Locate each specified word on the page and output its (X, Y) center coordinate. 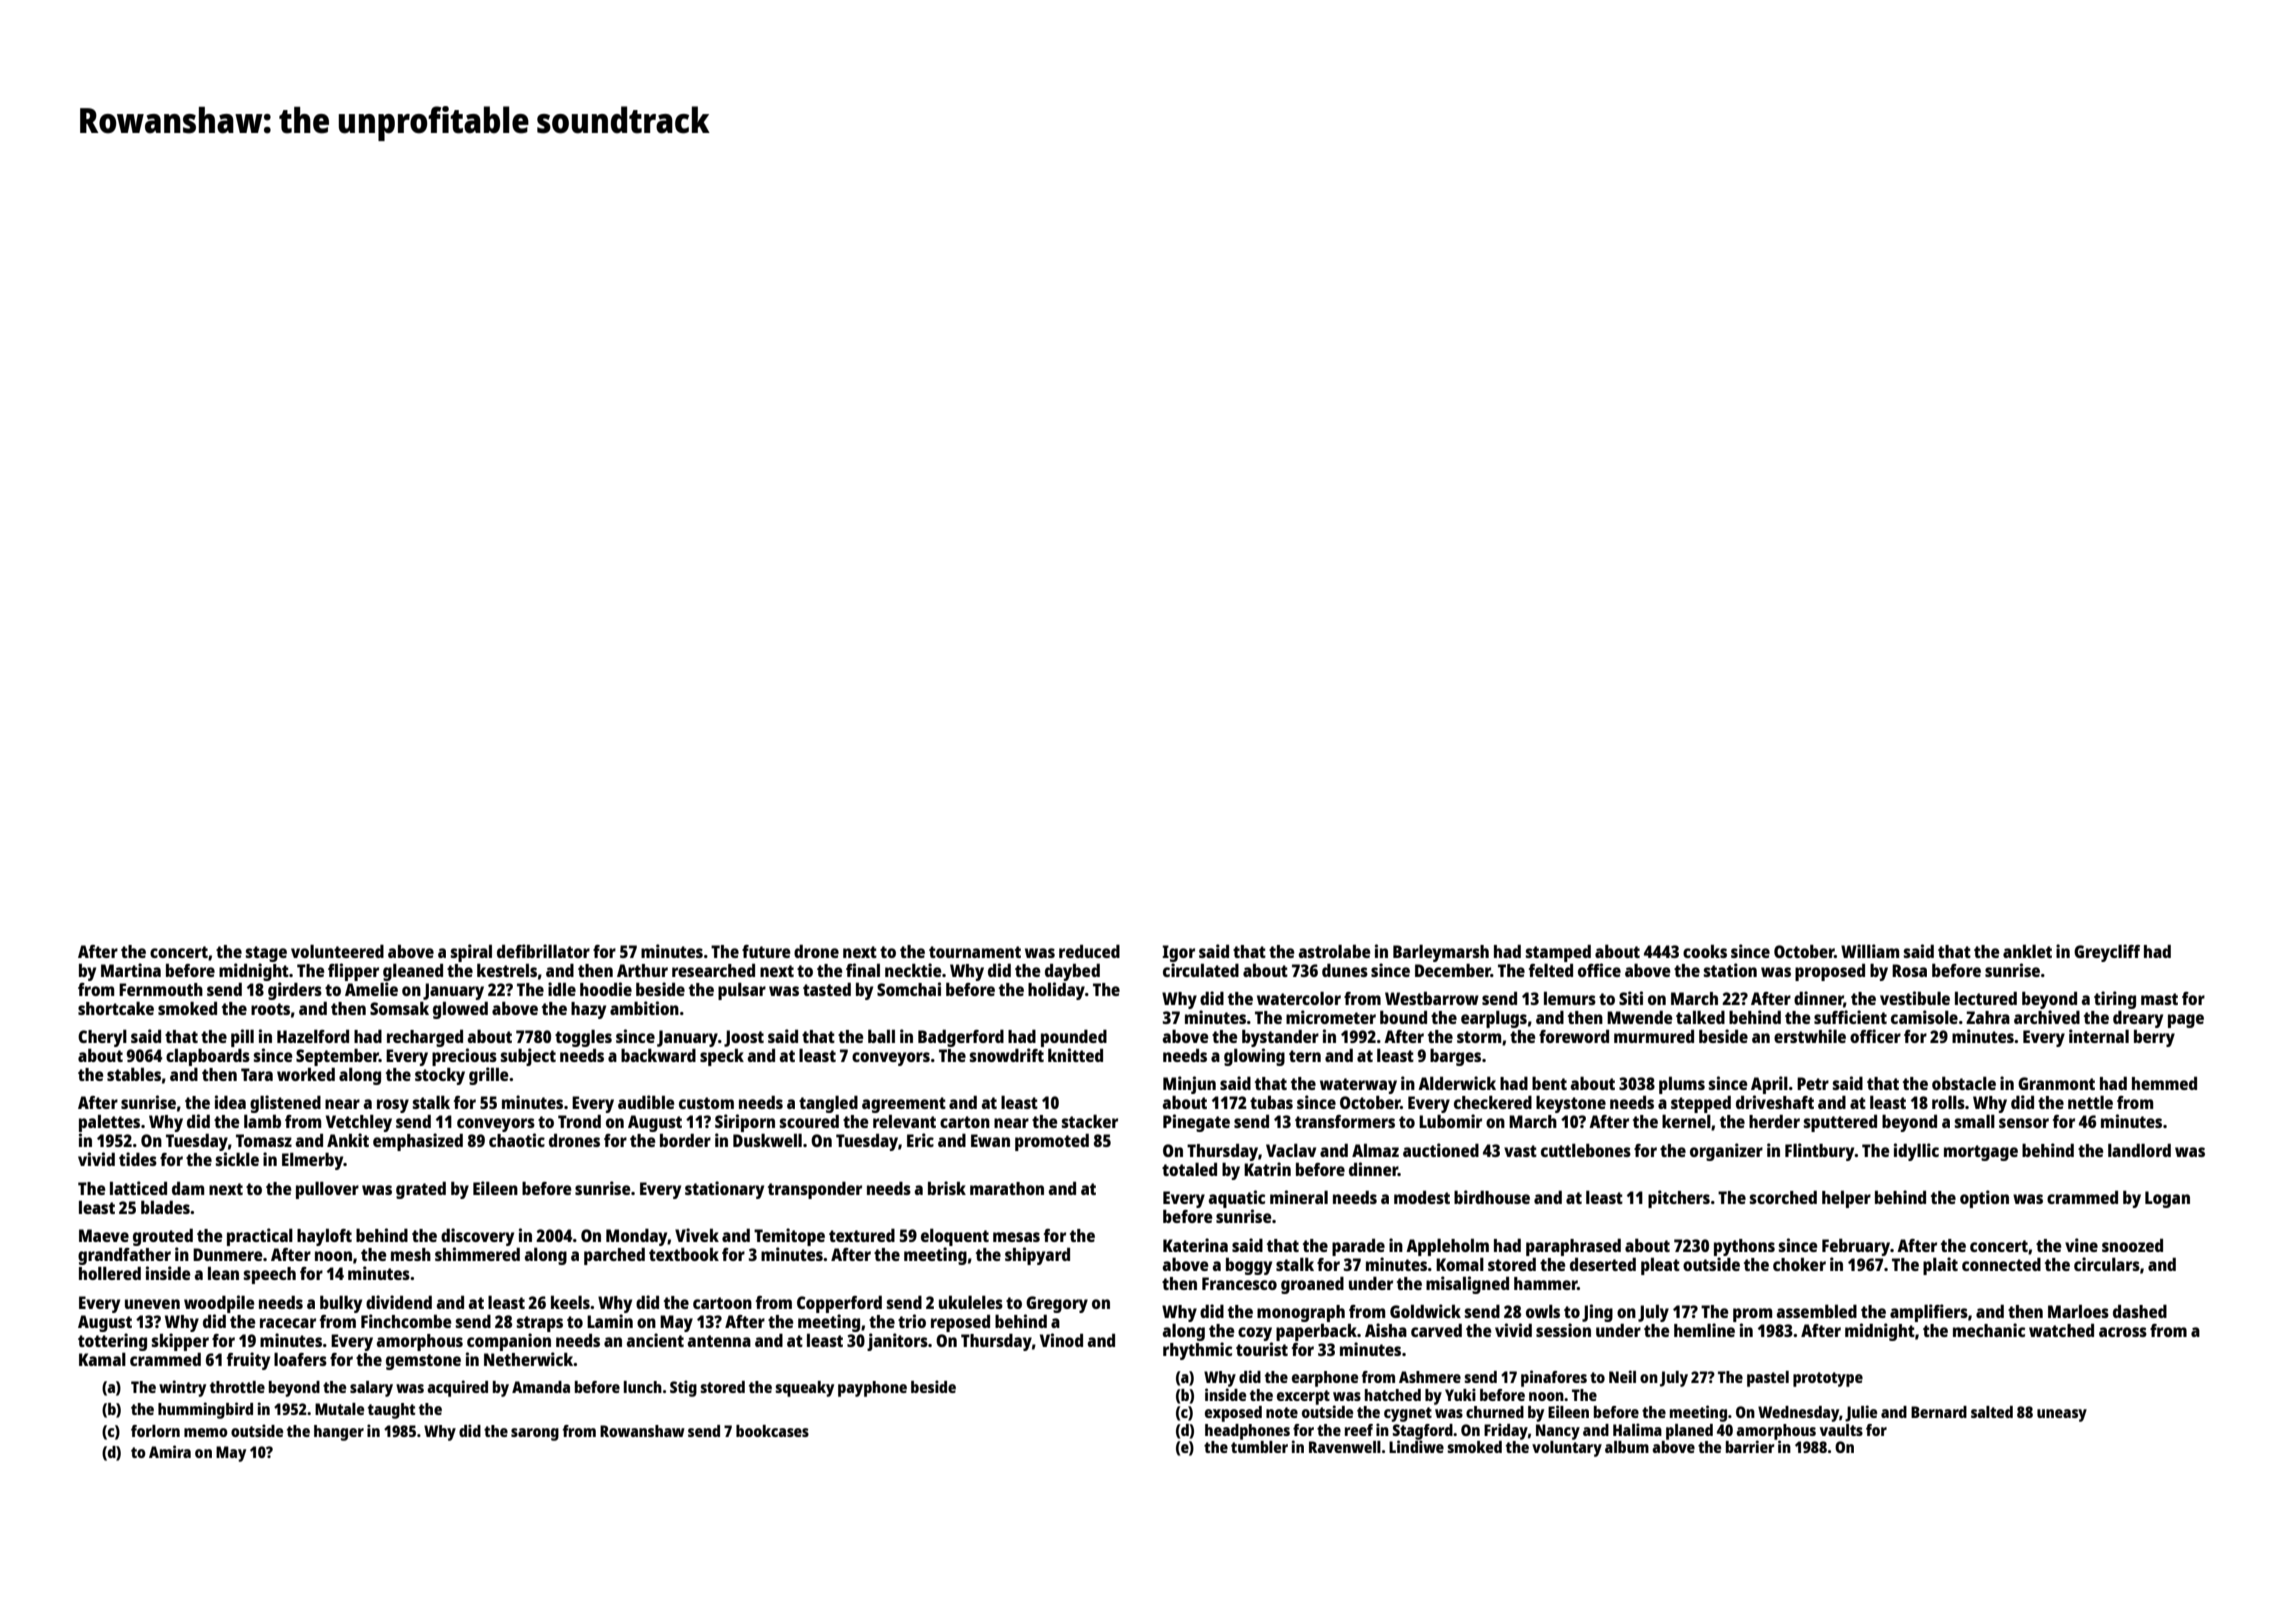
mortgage (1981, 1153)
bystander (1280, 1038)
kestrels (507, 970)
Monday (637, 1237)
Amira (170, 1451)
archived (2047, 1017)
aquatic (1237, 1199)
